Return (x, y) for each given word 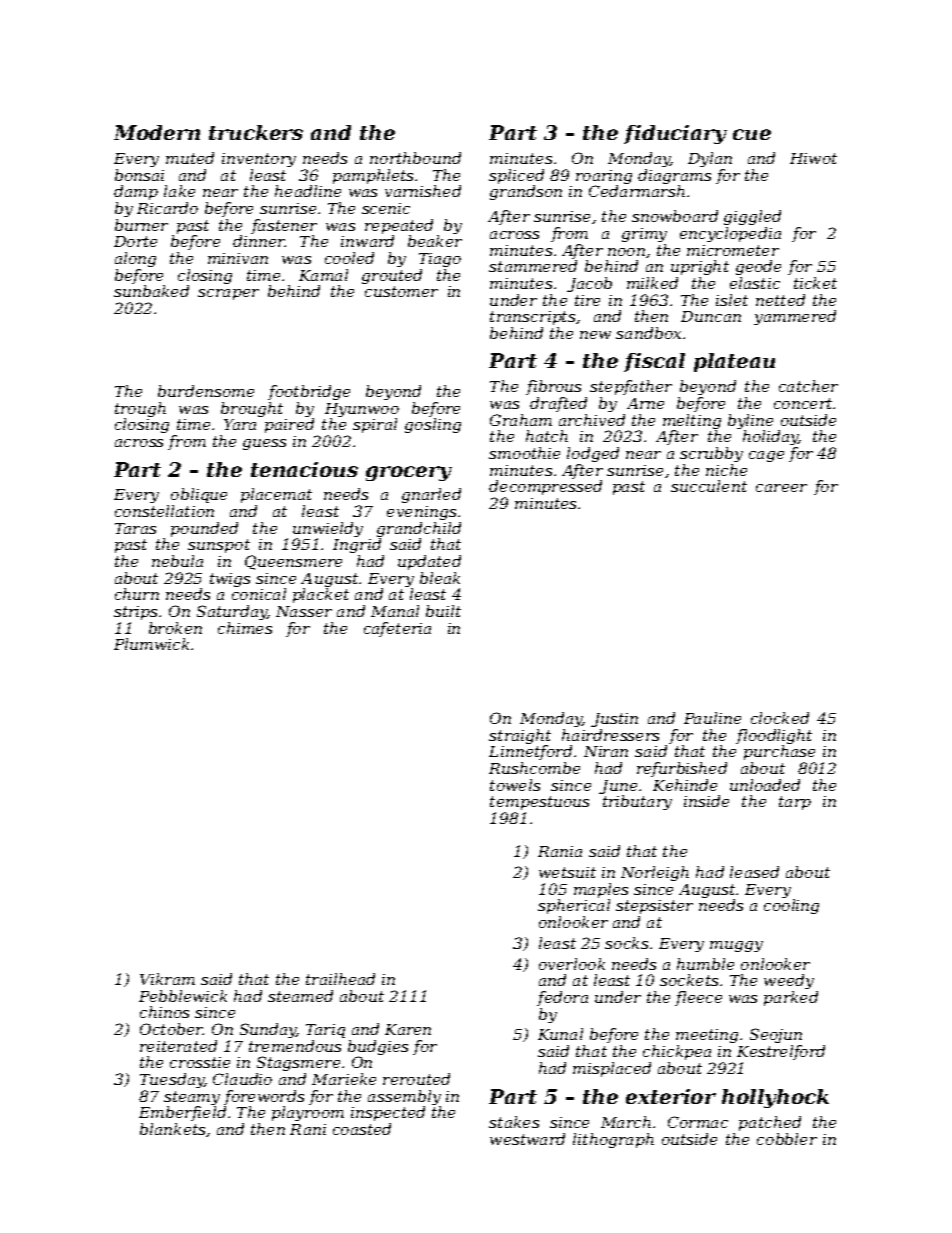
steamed (300, 996)
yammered (795, 317)
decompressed (545, 487)
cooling (791, 906)
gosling (433, 425)
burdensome (206, 391)
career (781, 488)
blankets (172, 1129)
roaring (604, 177)
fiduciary (675, 134)
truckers (256, 132)
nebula (177, 561)
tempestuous (539, 803)
